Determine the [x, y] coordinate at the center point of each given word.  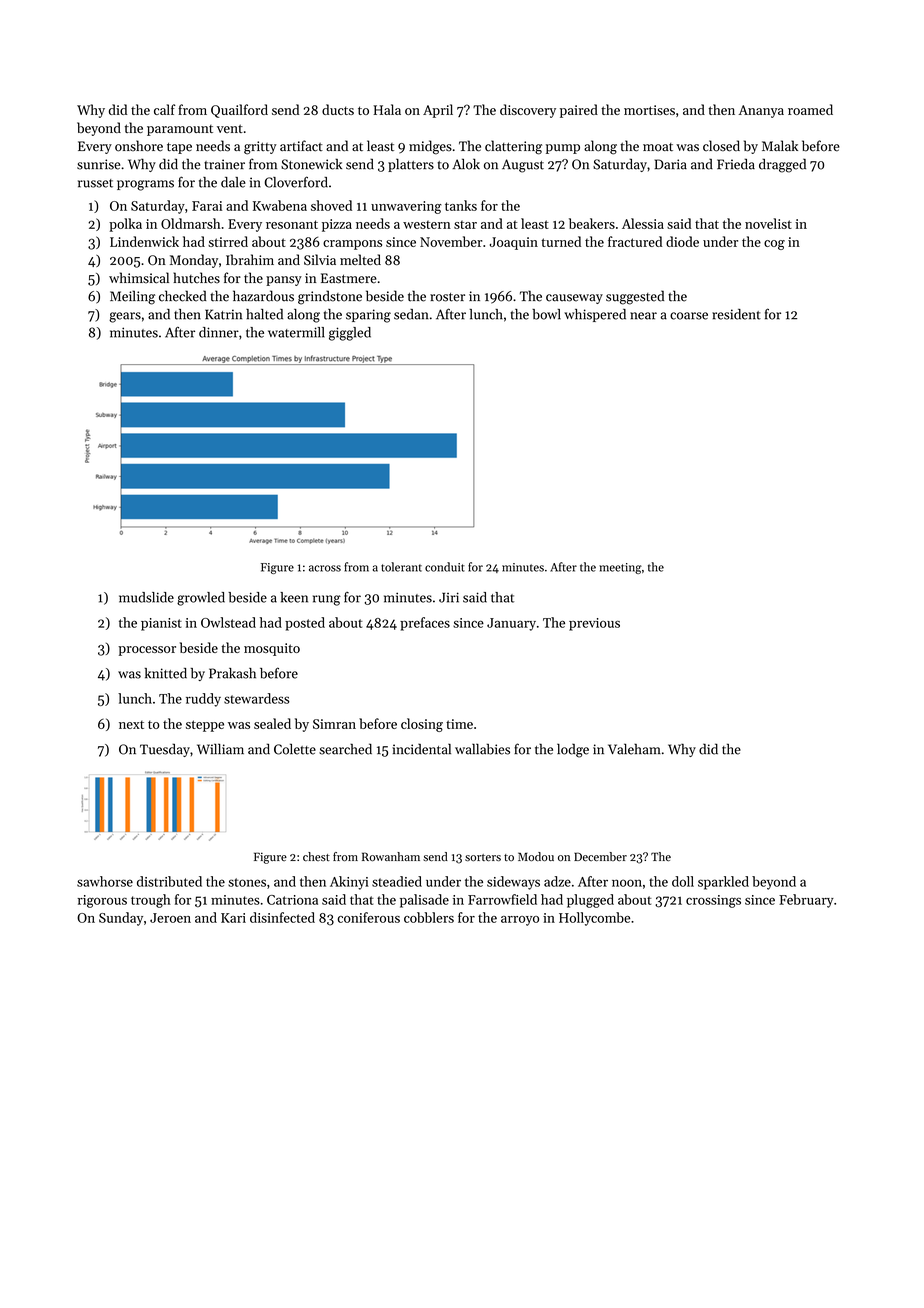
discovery [528, 111]
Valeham [634, 749]
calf [165, 109]
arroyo [520, 921]
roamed [810, 109]
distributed [169, 881]
